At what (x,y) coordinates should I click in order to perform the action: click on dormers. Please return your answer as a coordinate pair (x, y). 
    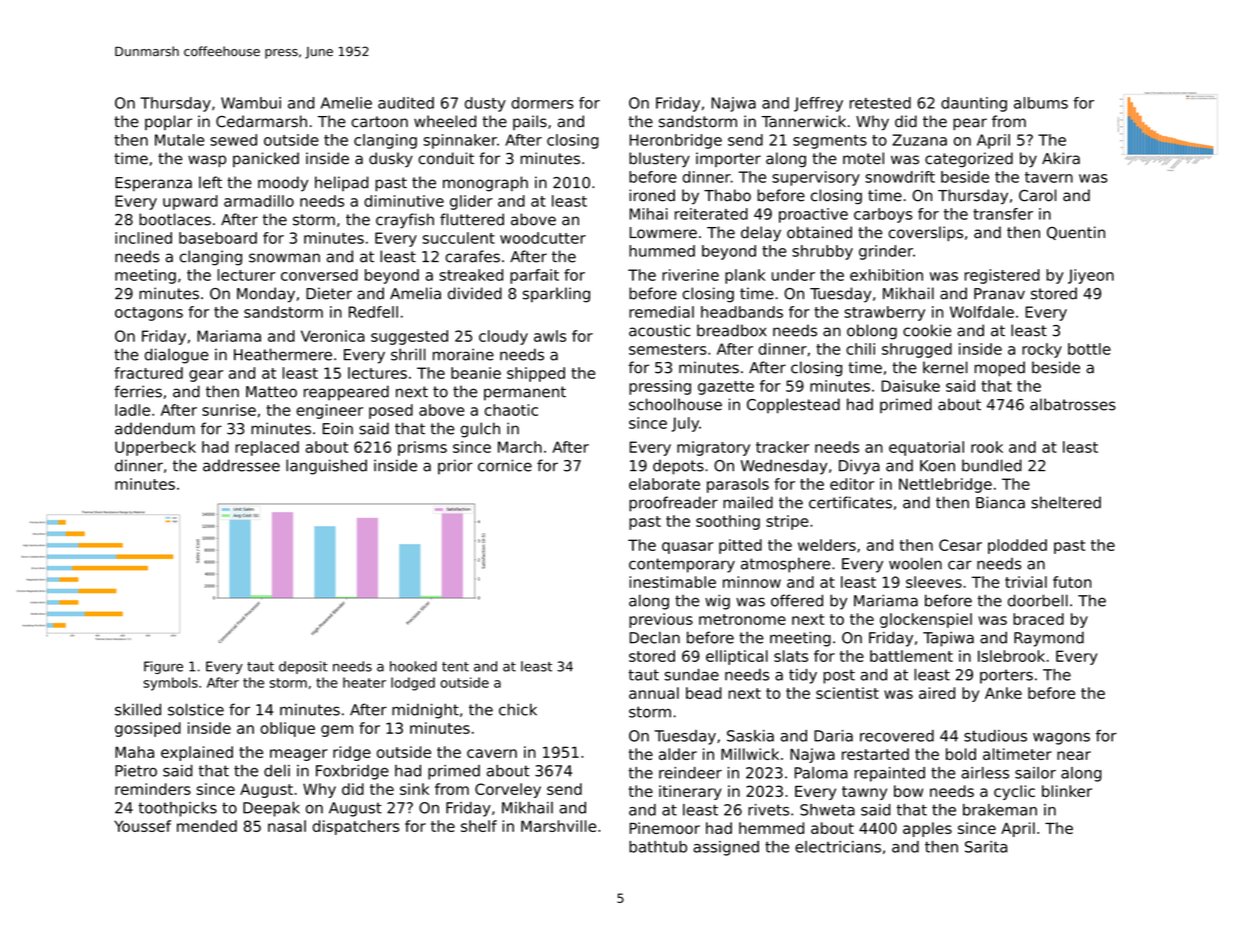
    Looking at the image, I should click on (542, 103).
